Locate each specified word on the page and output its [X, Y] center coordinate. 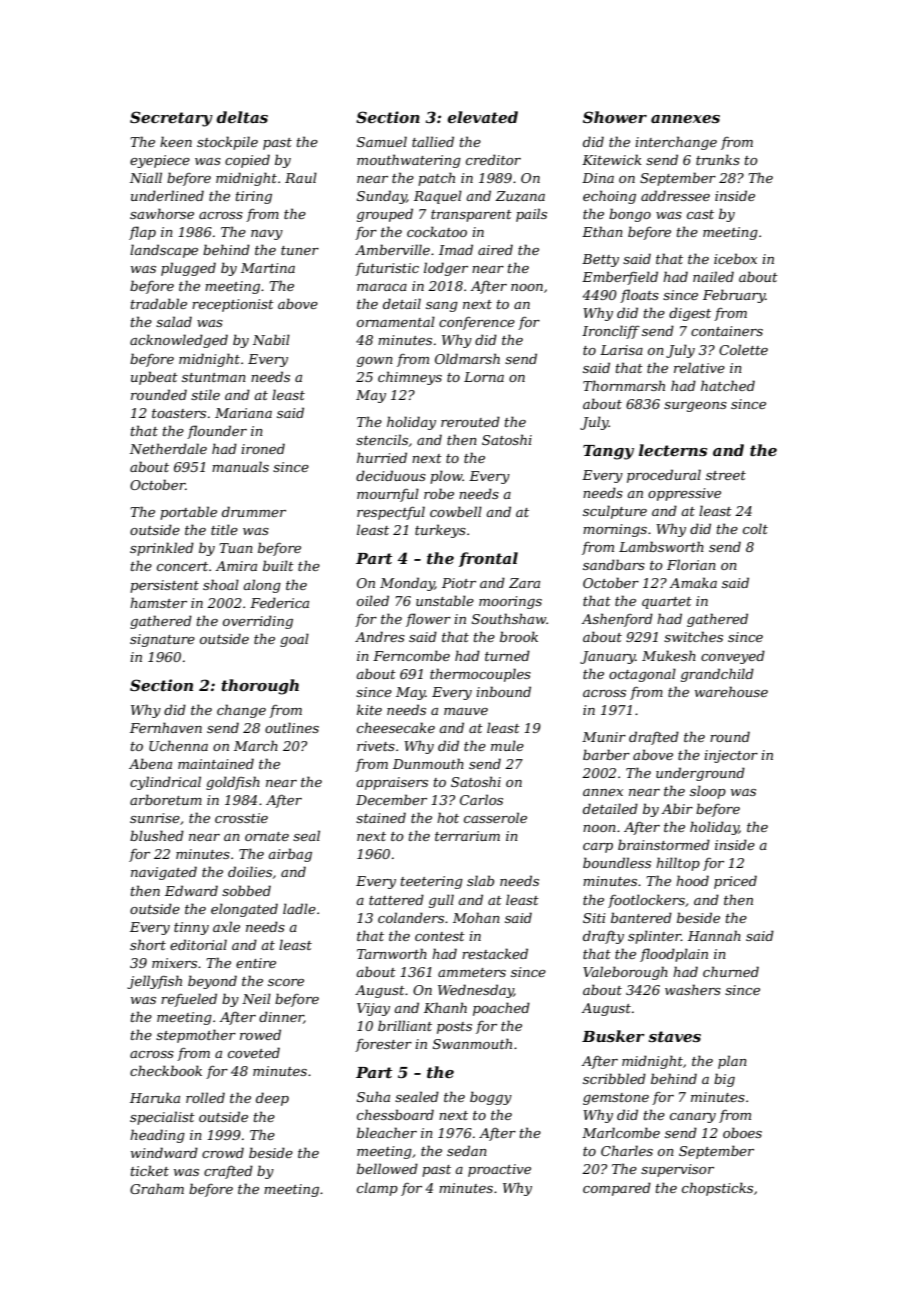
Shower [615, 117]
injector [731, 756]
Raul [301, 177]
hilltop [678, 864]
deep [272, 1099]
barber [606, 754]
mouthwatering [409, 161]
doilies [250, 871]
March [256, 745]
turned [507, 655]
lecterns [673, 450]
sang [442, 307]
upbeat [154, 378]
